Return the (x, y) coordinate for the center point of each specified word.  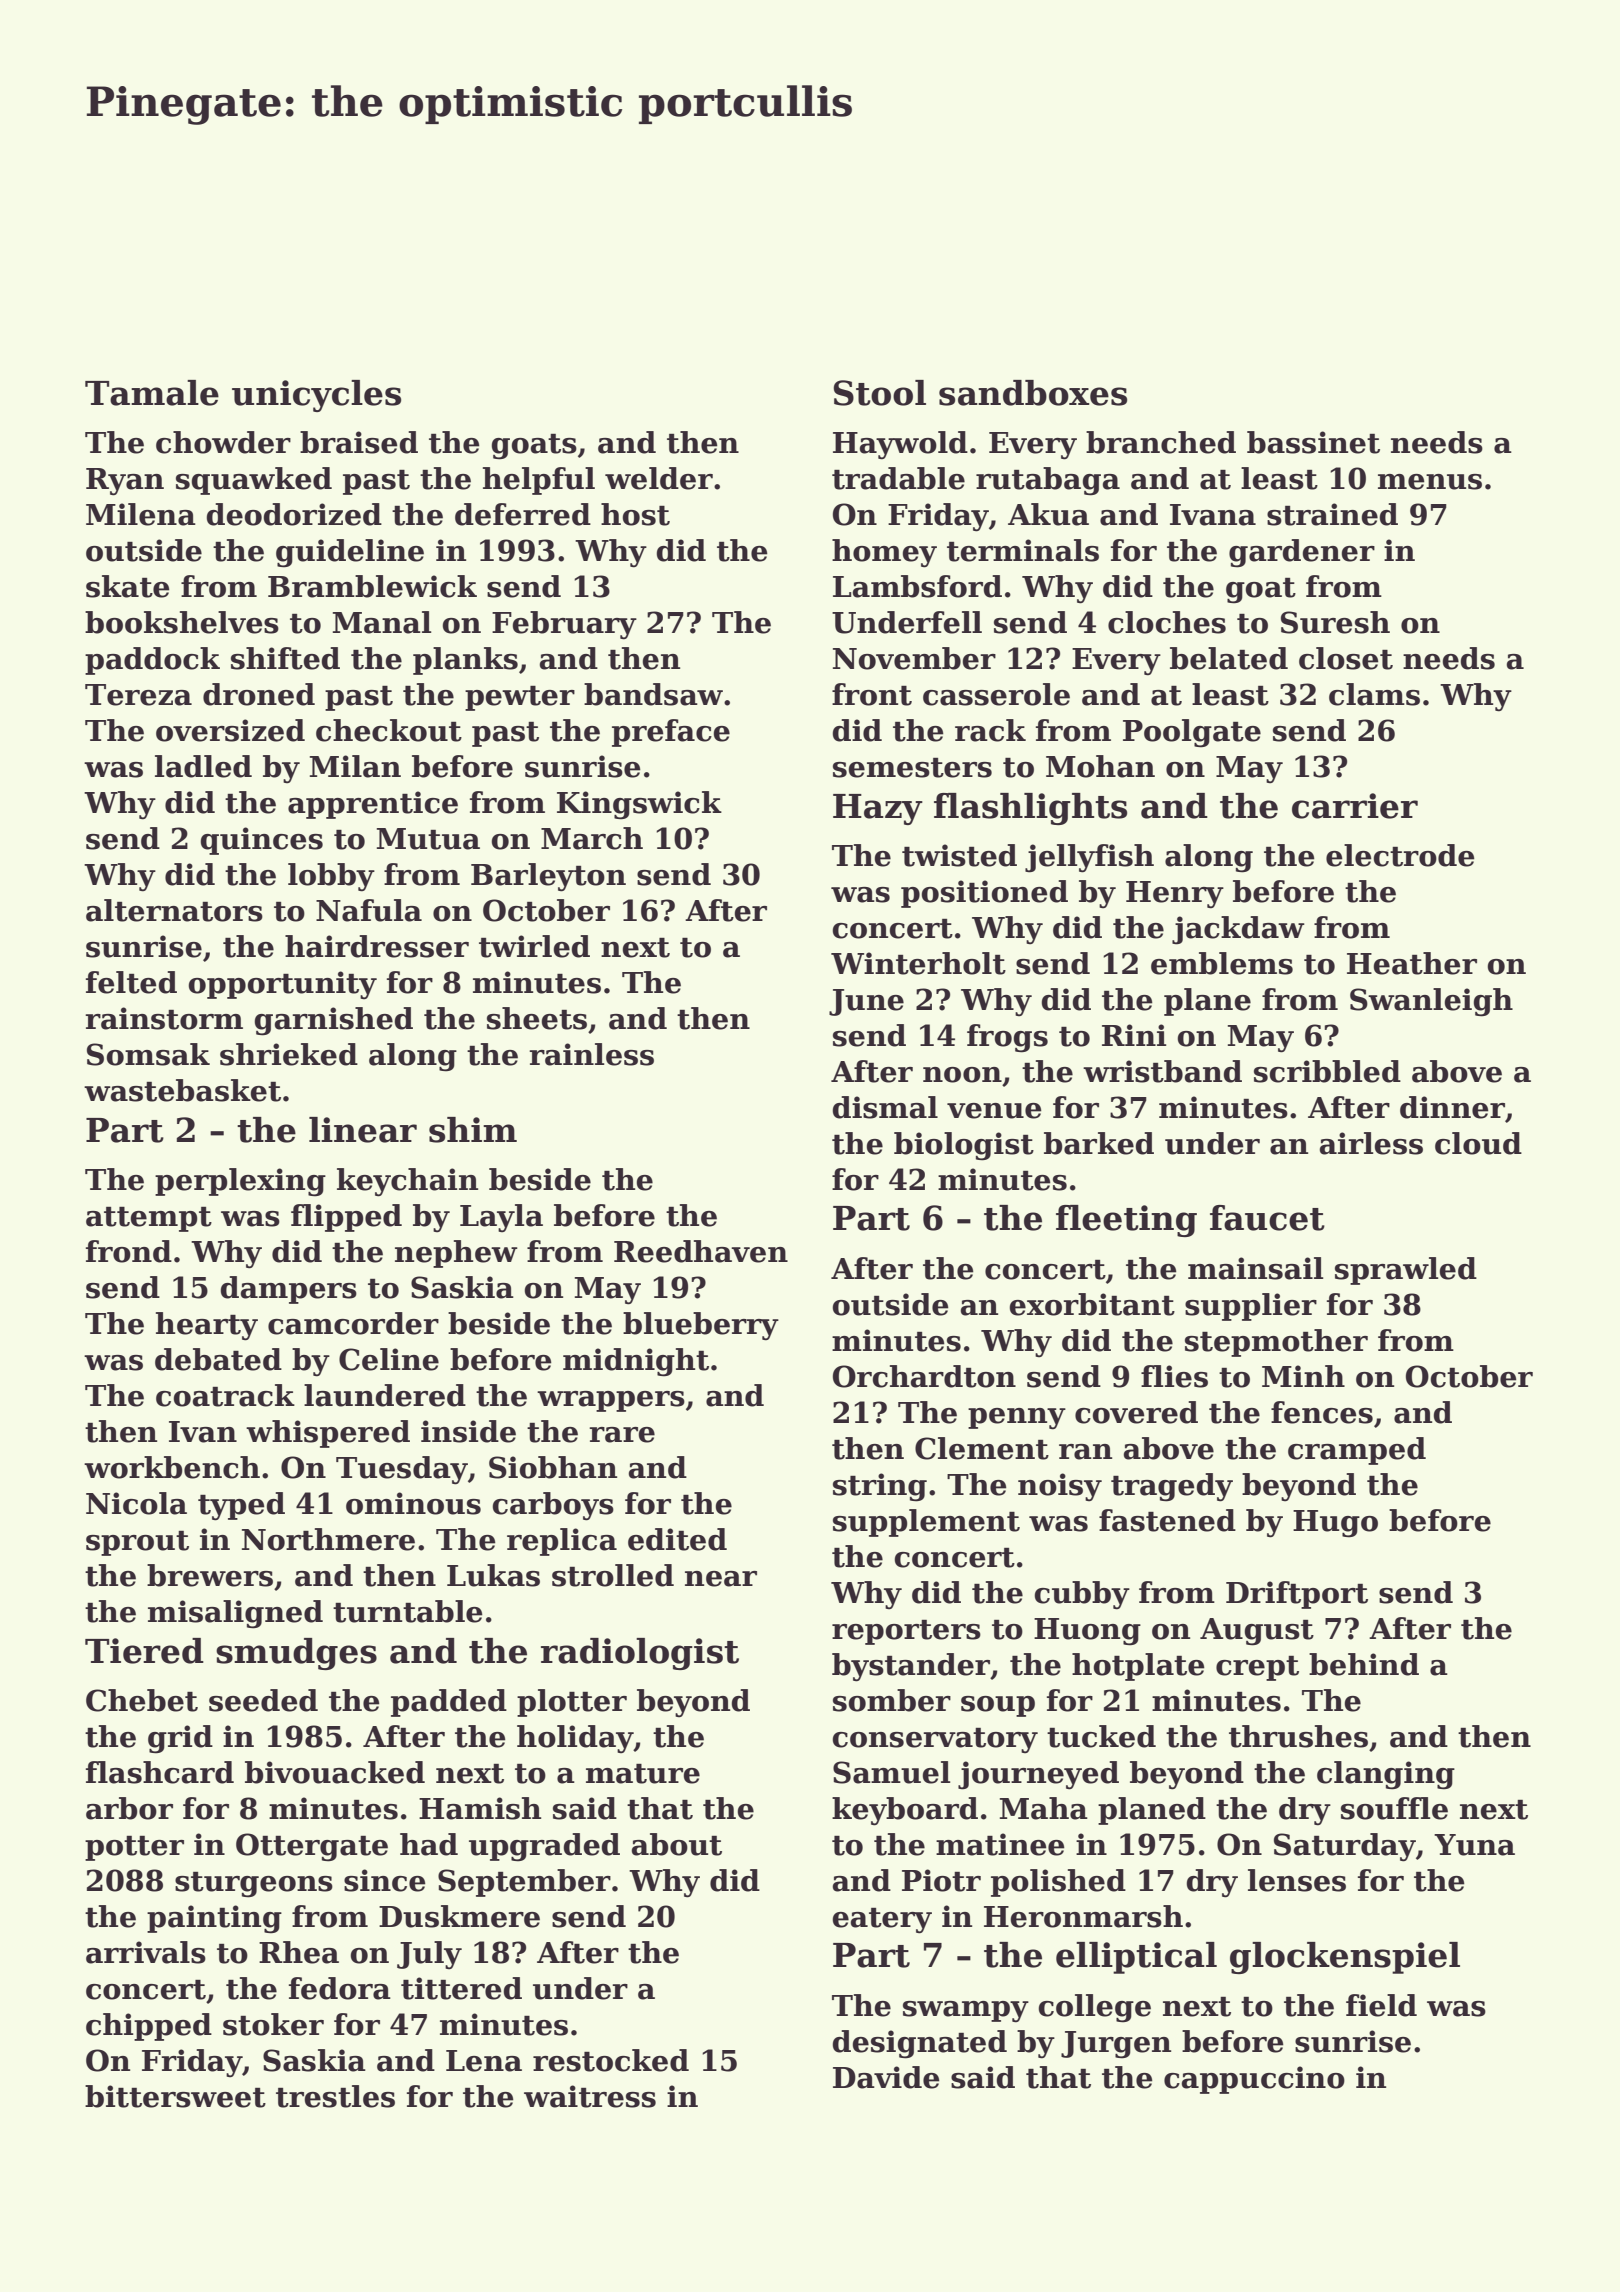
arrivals (146, 1952)
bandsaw (653, 694)
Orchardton (924, 1376)
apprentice (373, 805)
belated (1229, 658)
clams (1374, 694)
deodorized (294, 514)
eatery (882, 1921)
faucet (1267, 1218)
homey (884, 553)
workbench (172, 1467)
